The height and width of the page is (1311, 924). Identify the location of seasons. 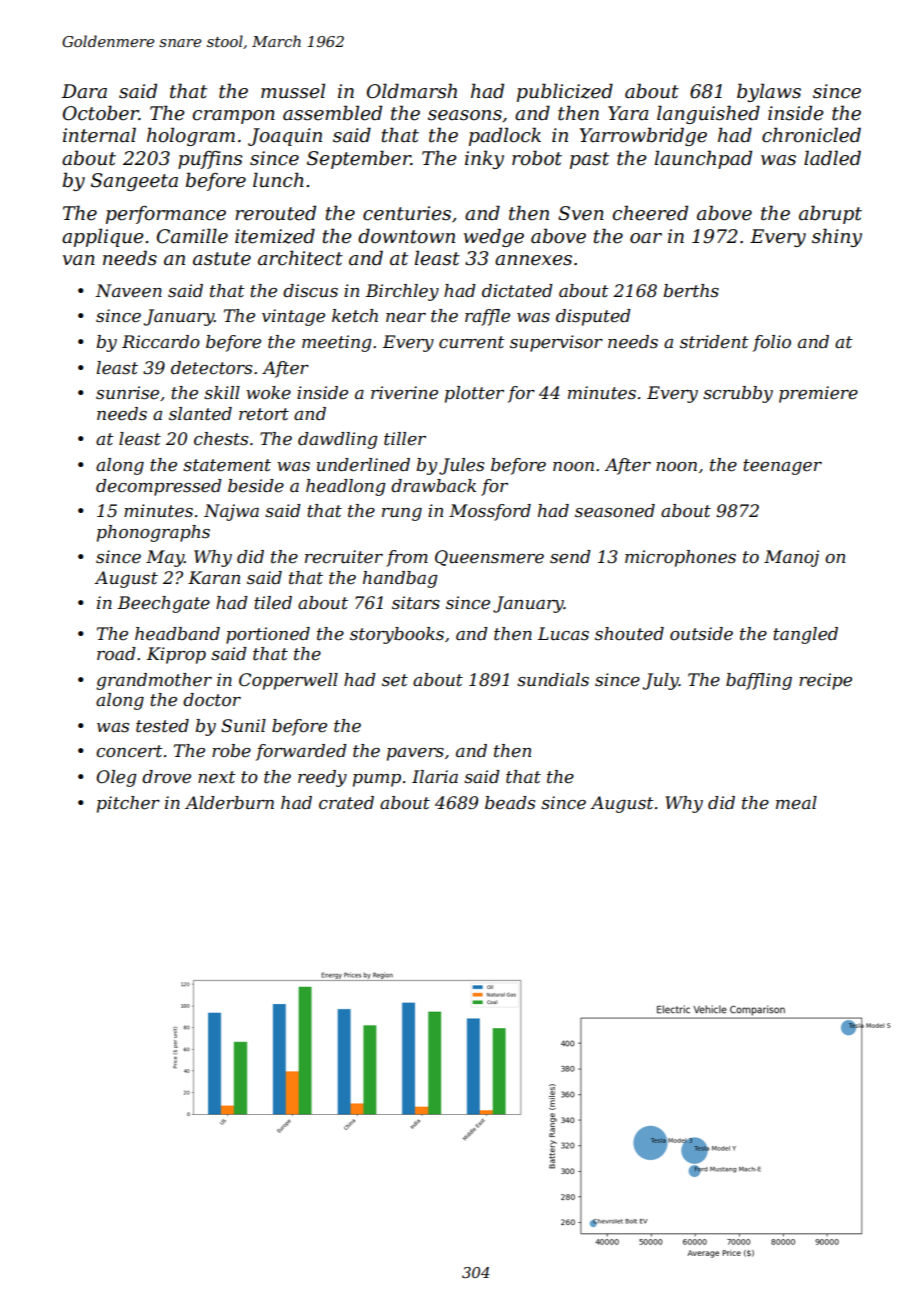
(465, 115).
